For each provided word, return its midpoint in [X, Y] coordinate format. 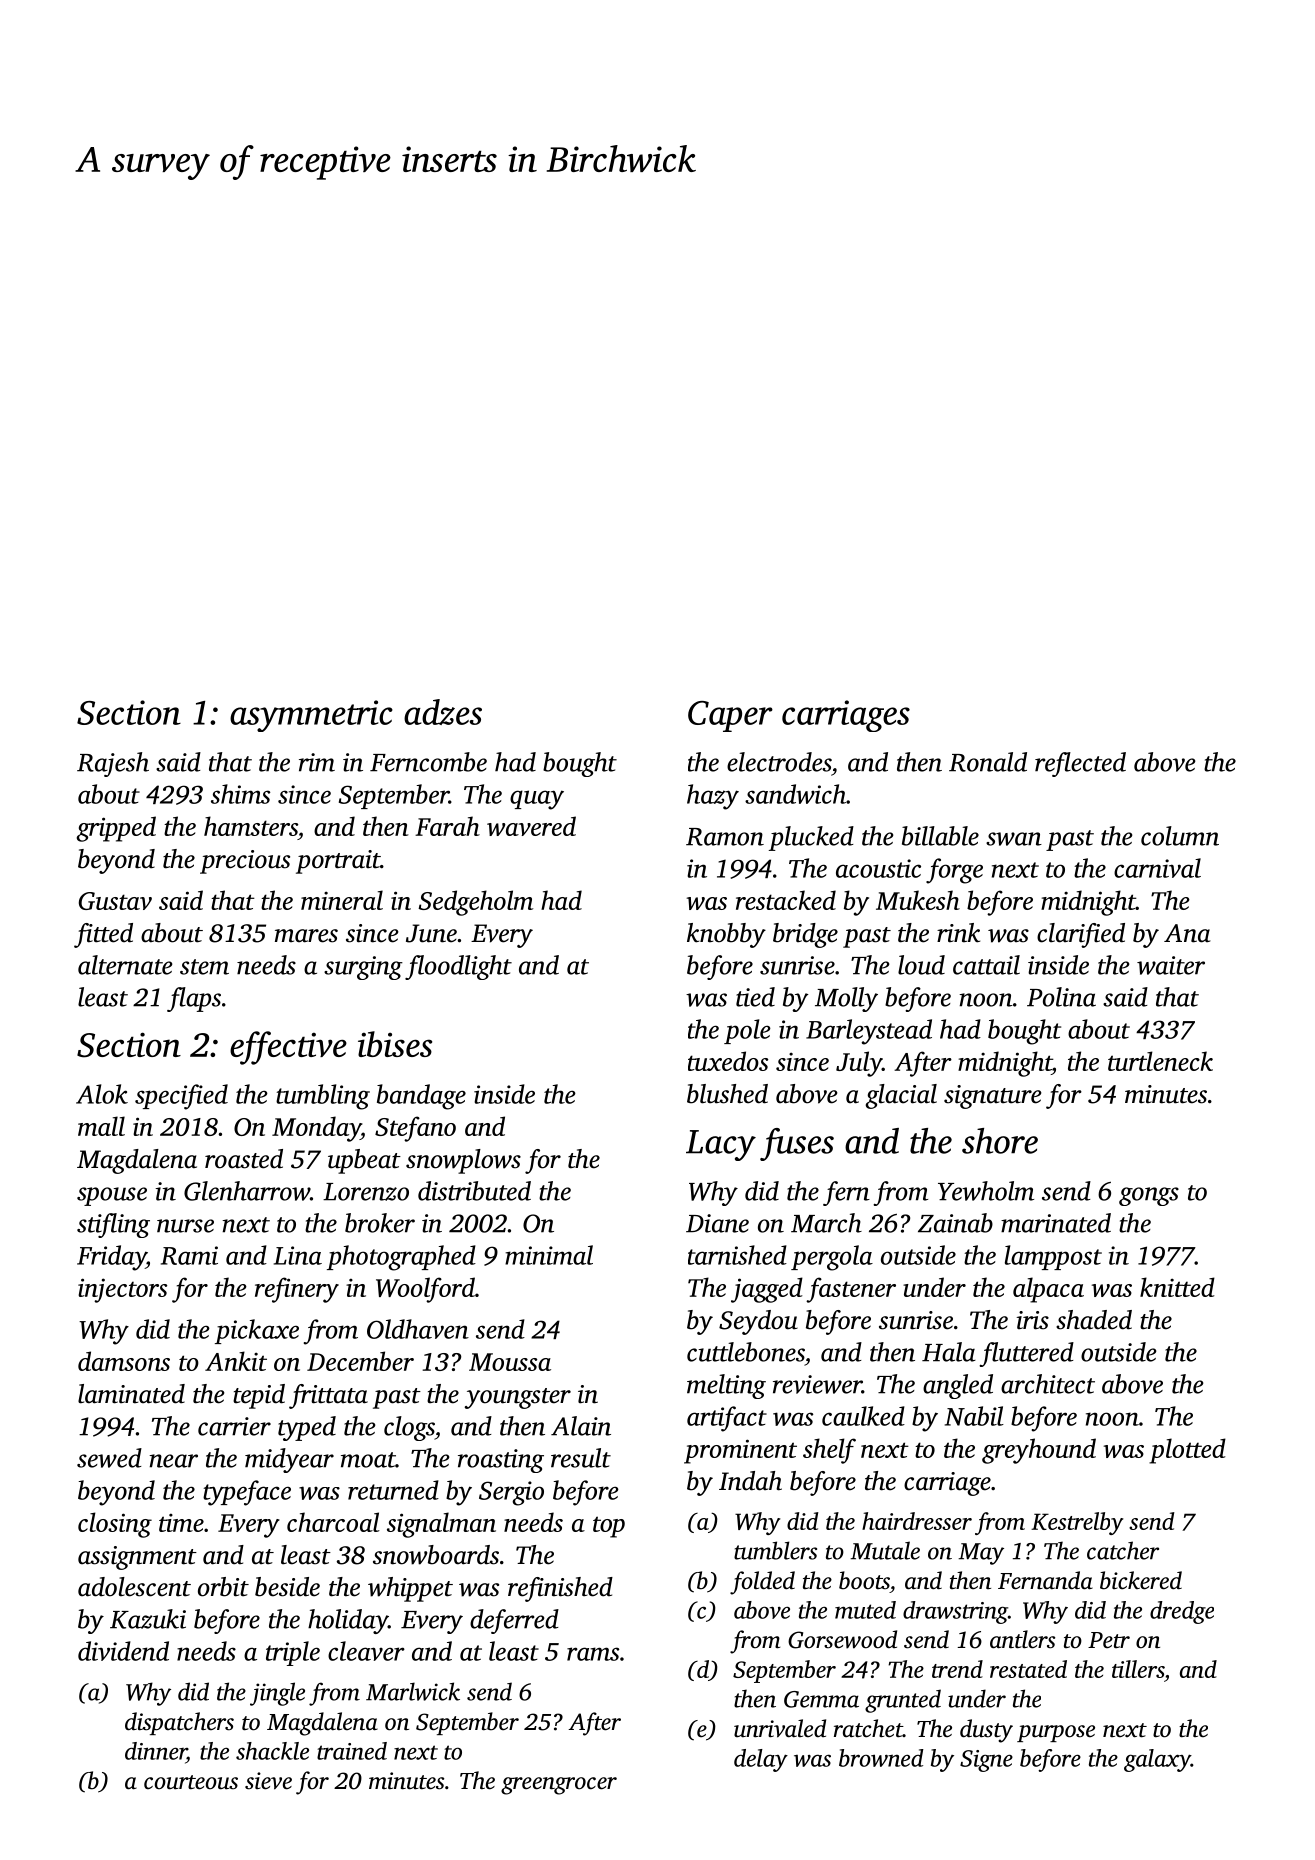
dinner [156, 1751]
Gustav [115, 901]
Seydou [758, 1322]
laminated [131, 1394]
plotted [1187, 1451]
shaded [1094, 1320]
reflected [1080, 764]
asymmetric [311, 716]
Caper [730, 716]
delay [761, 1760]
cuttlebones [746, 1352]
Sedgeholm [475, 903]
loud [921, 965]
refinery [297, 1290]
